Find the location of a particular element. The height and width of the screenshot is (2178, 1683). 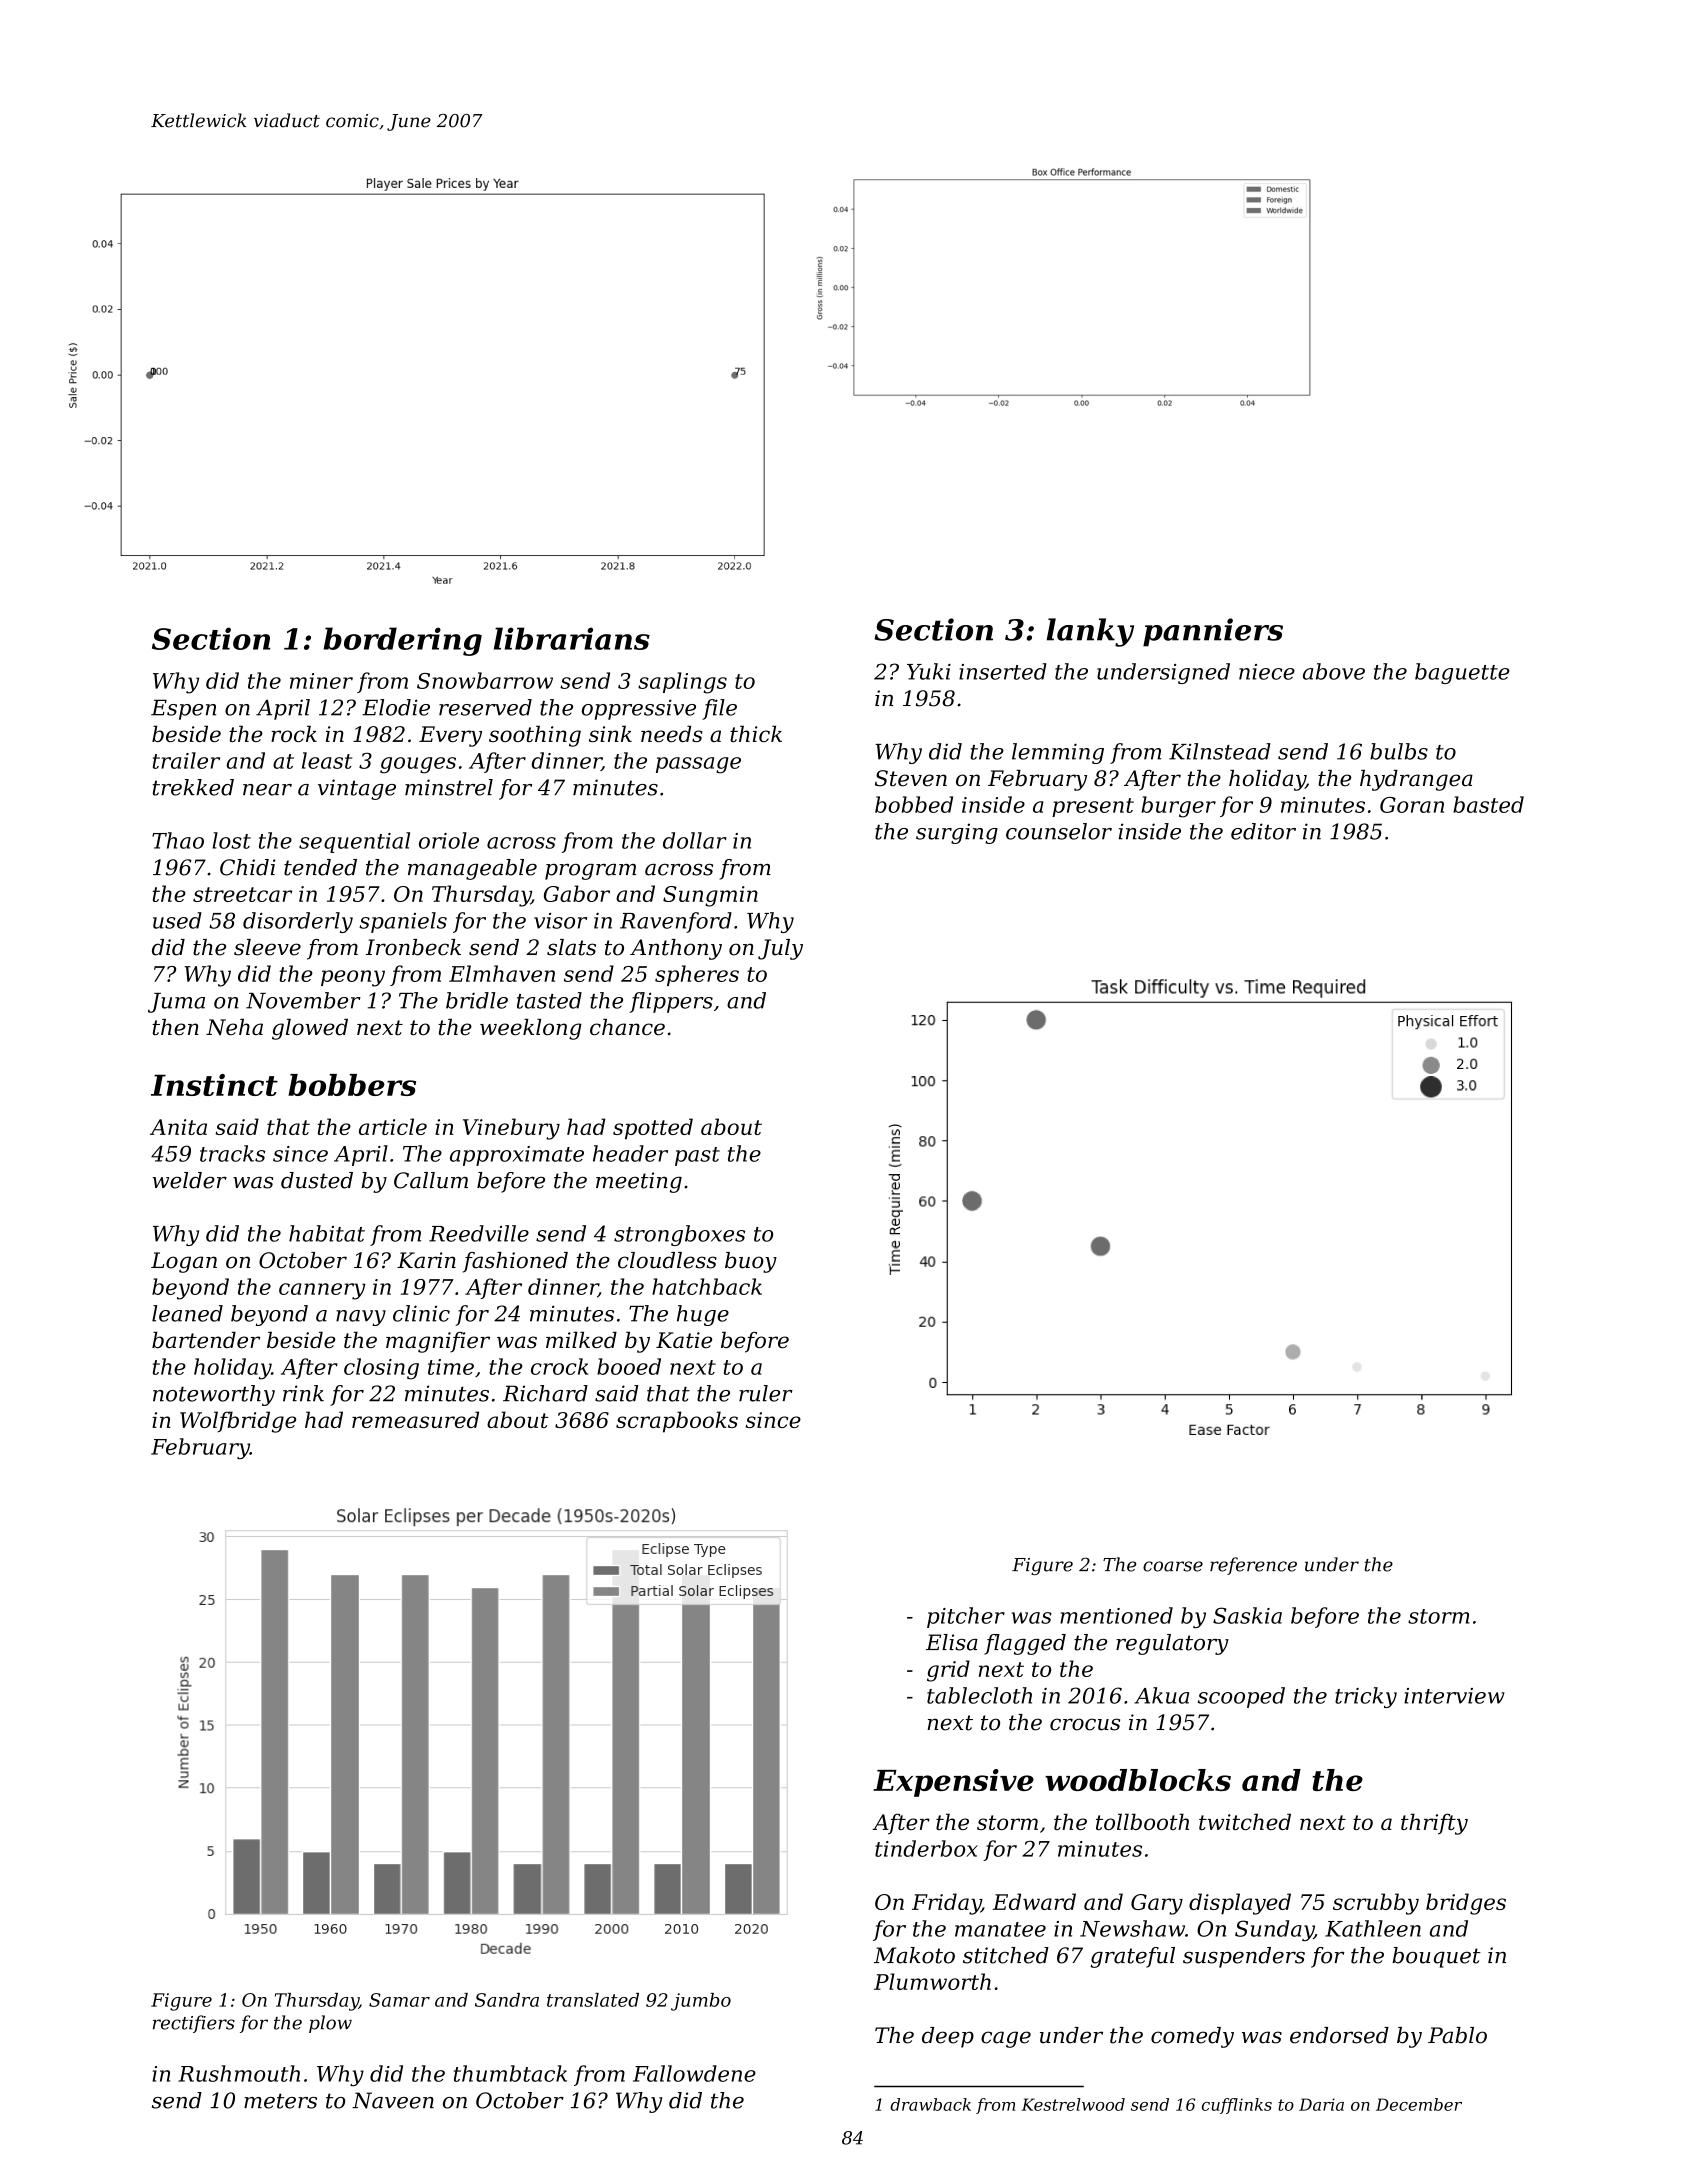

editor is located at coordinates (1263, 831).
